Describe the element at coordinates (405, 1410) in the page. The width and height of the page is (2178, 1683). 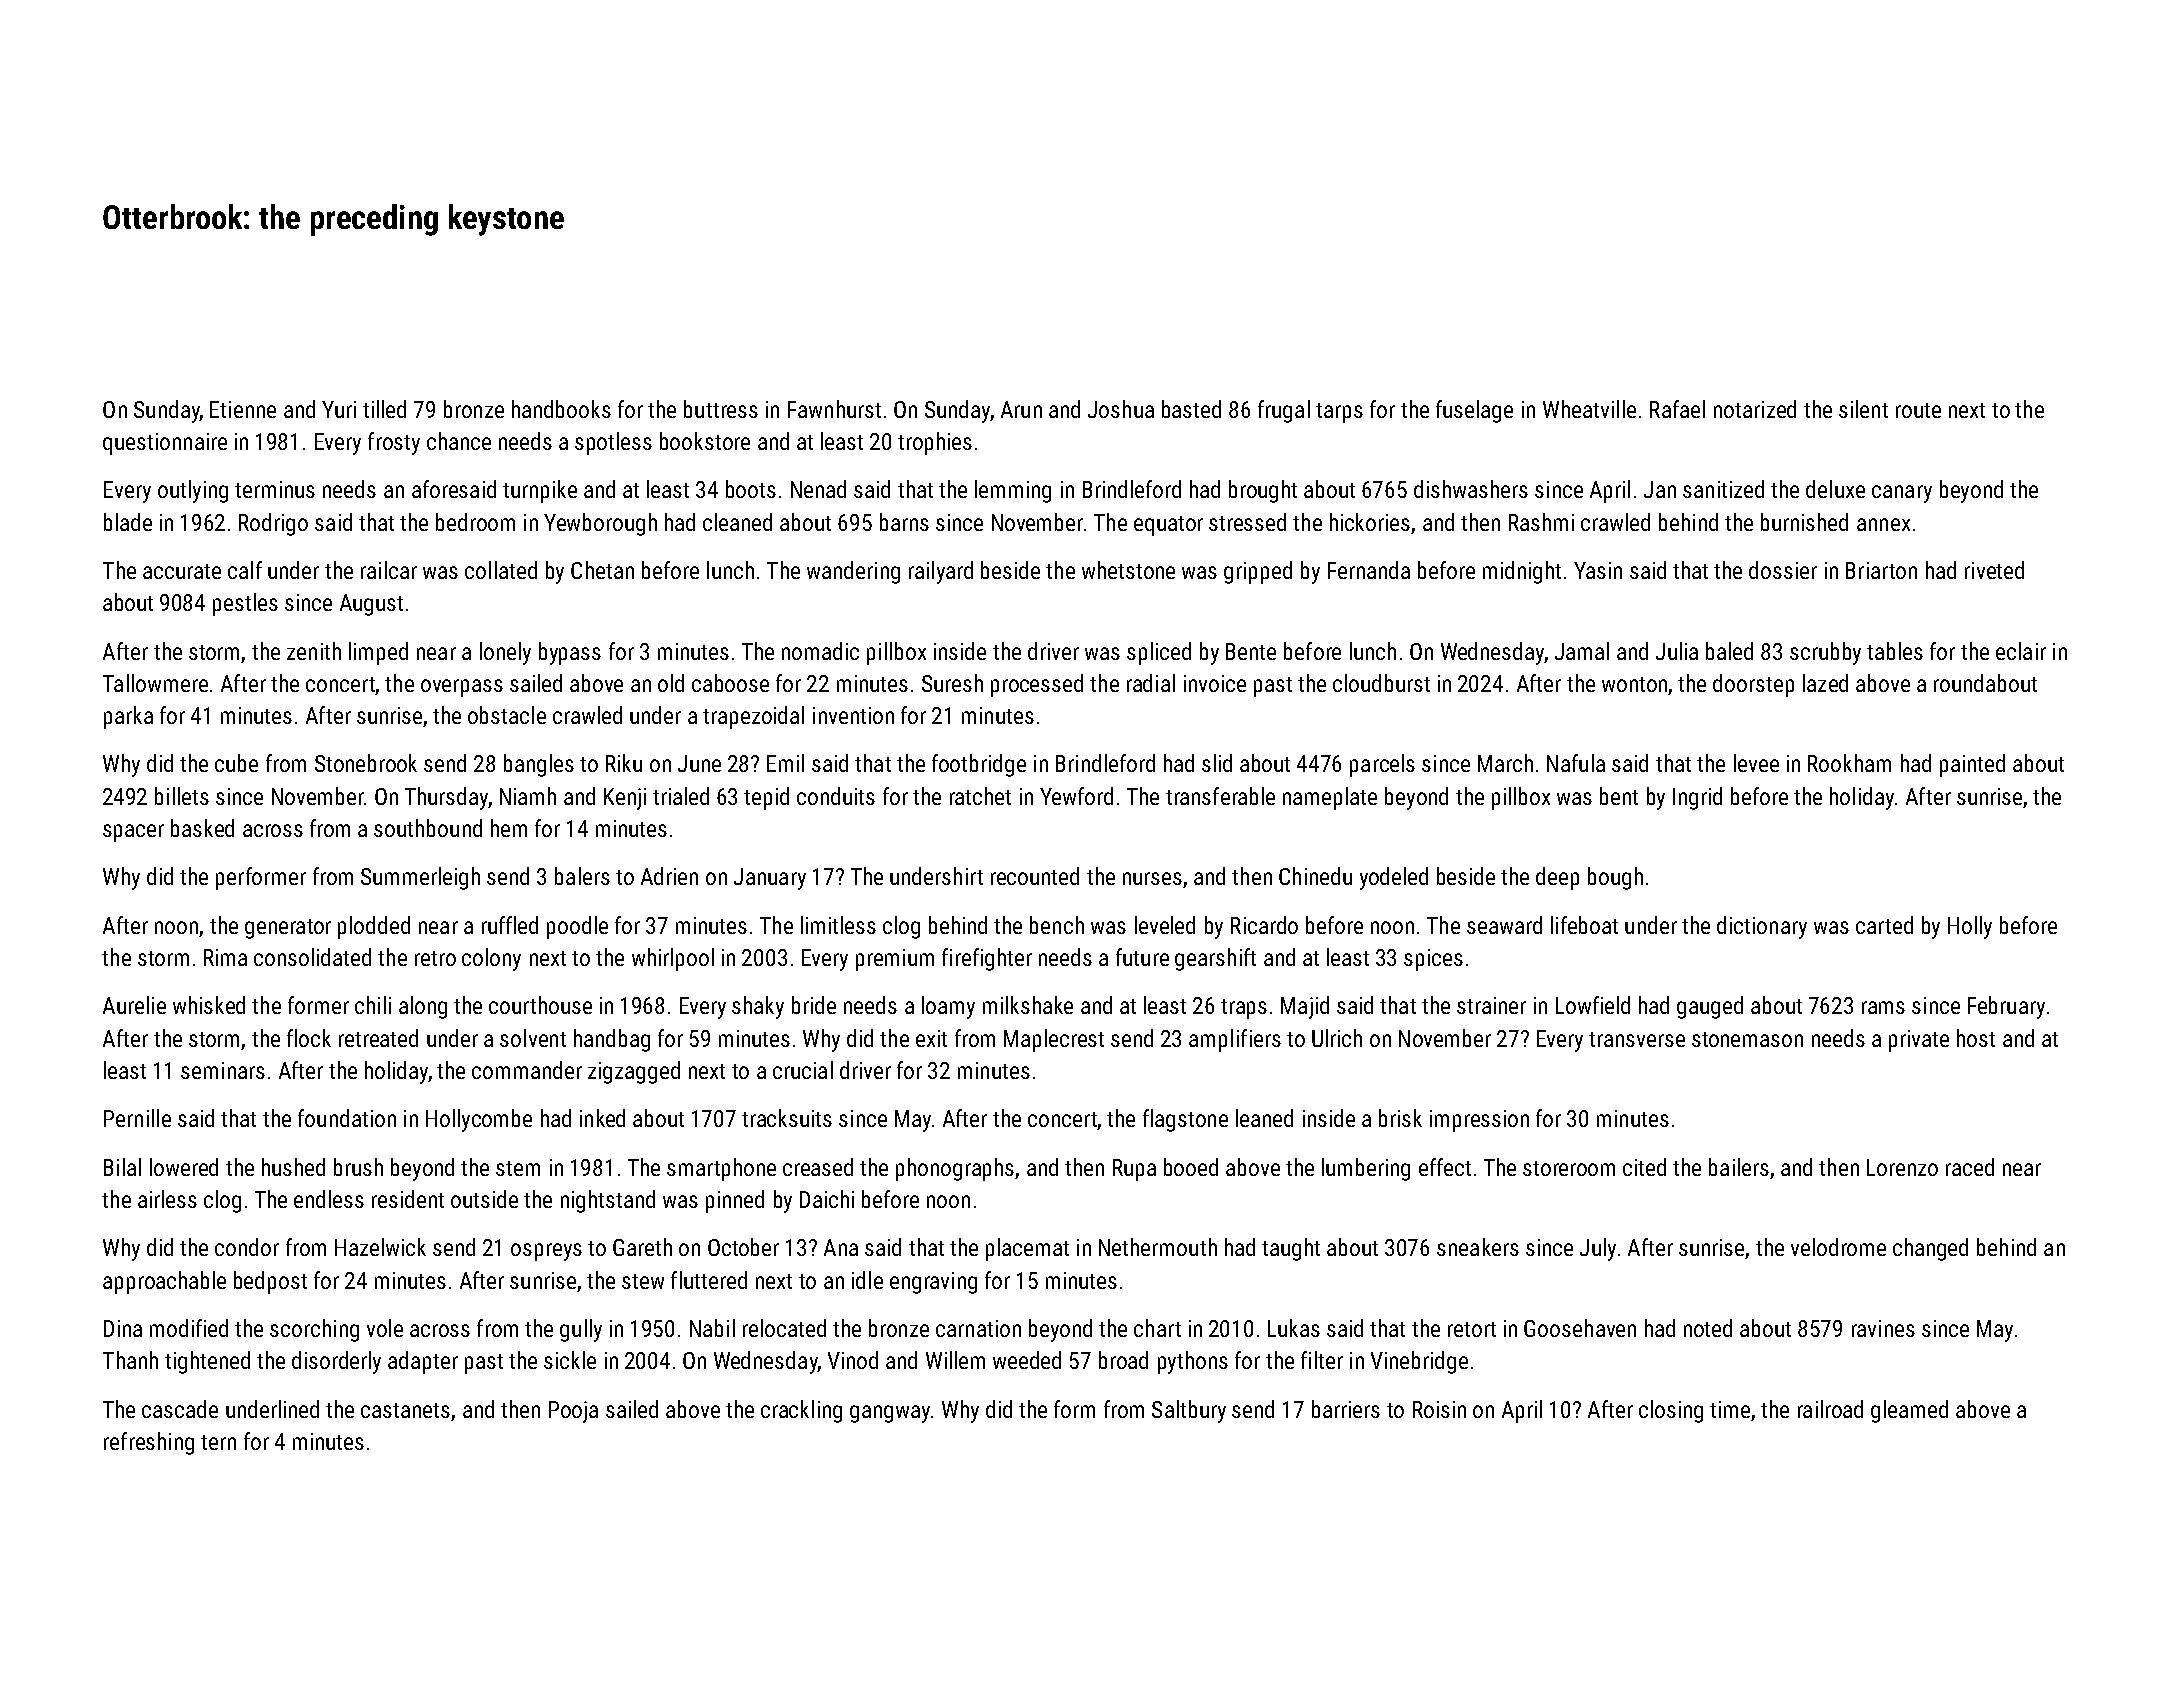
I see `castanets` at that location.
